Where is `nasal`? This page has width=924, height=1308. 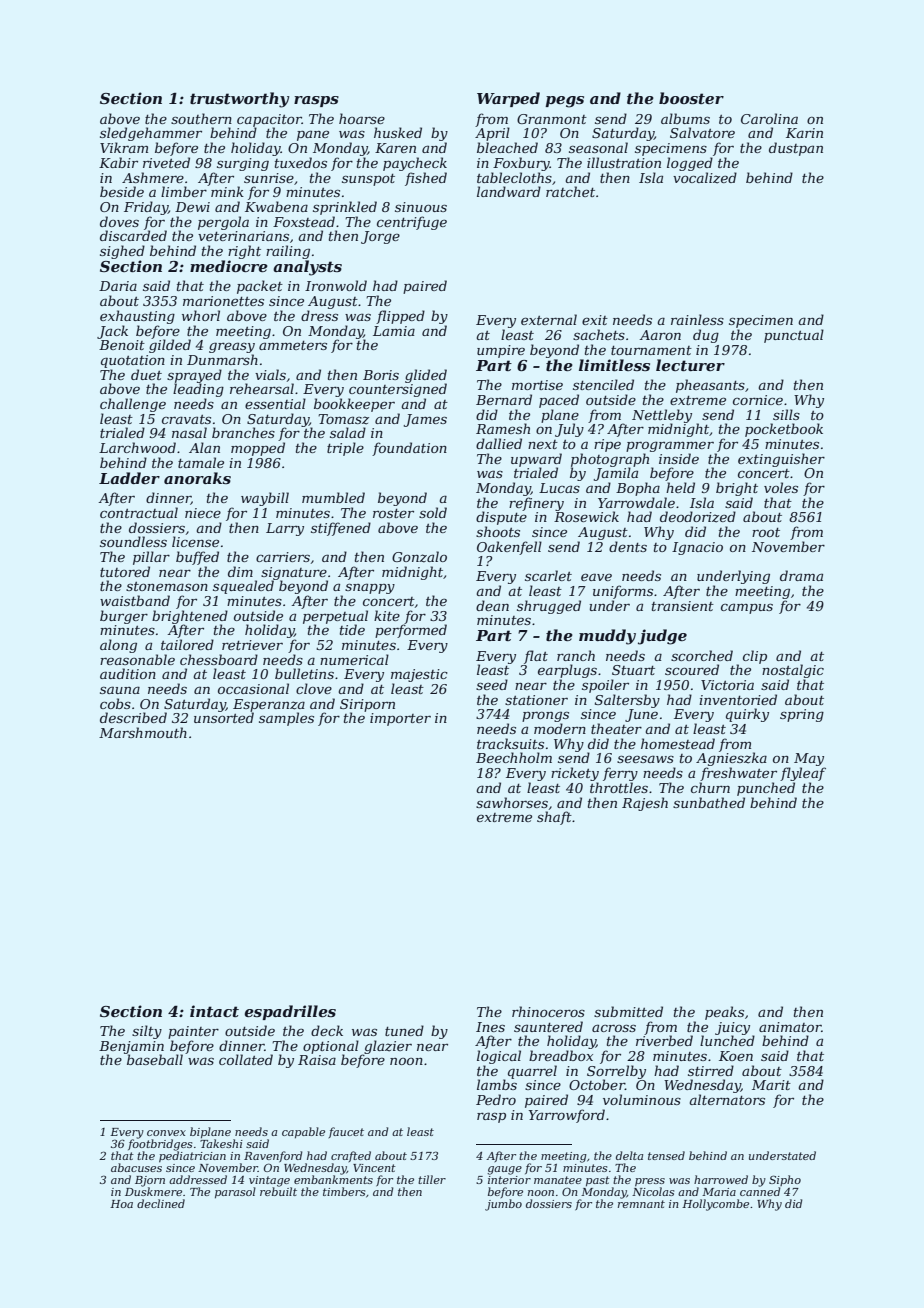
nasal is located at coordinates (189, 432).
